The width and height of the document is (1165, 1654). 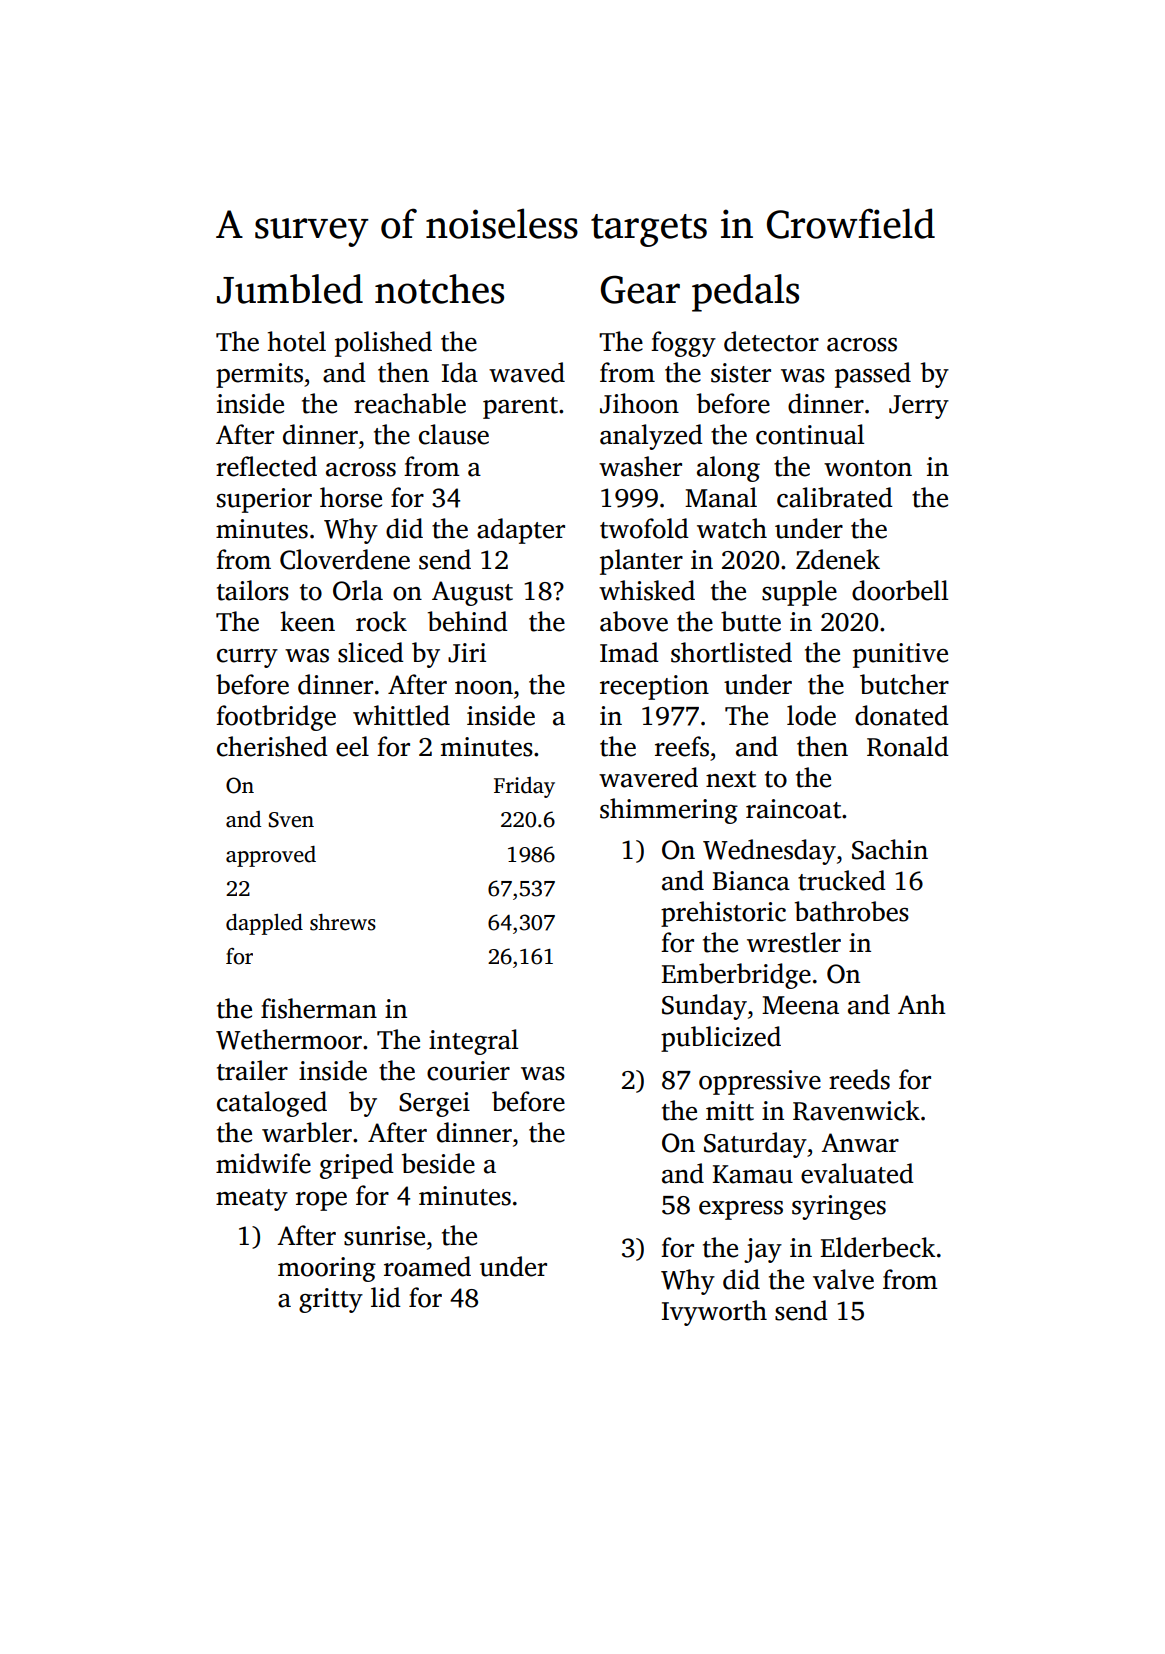 What do you see at coordinates (771, 341) in the document?
I see `detector` at bounding box center [771, 341].
